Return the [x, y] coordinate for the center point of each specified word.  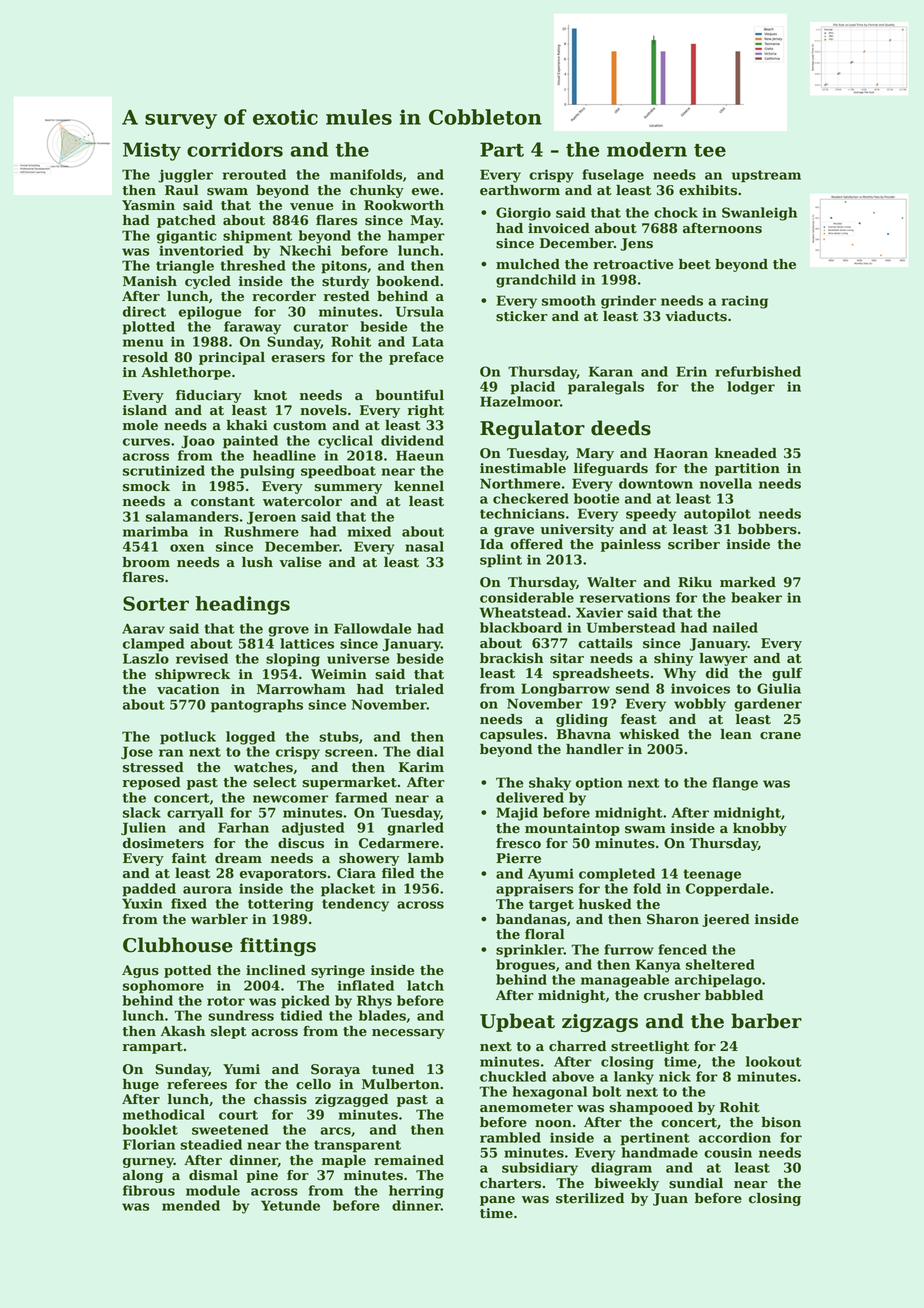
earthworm [520, 190]
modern [647, 149]
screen [349, 753]
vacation [188, 689]
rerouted [254, 174]
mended [191, 1205]
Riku [695, 582]
